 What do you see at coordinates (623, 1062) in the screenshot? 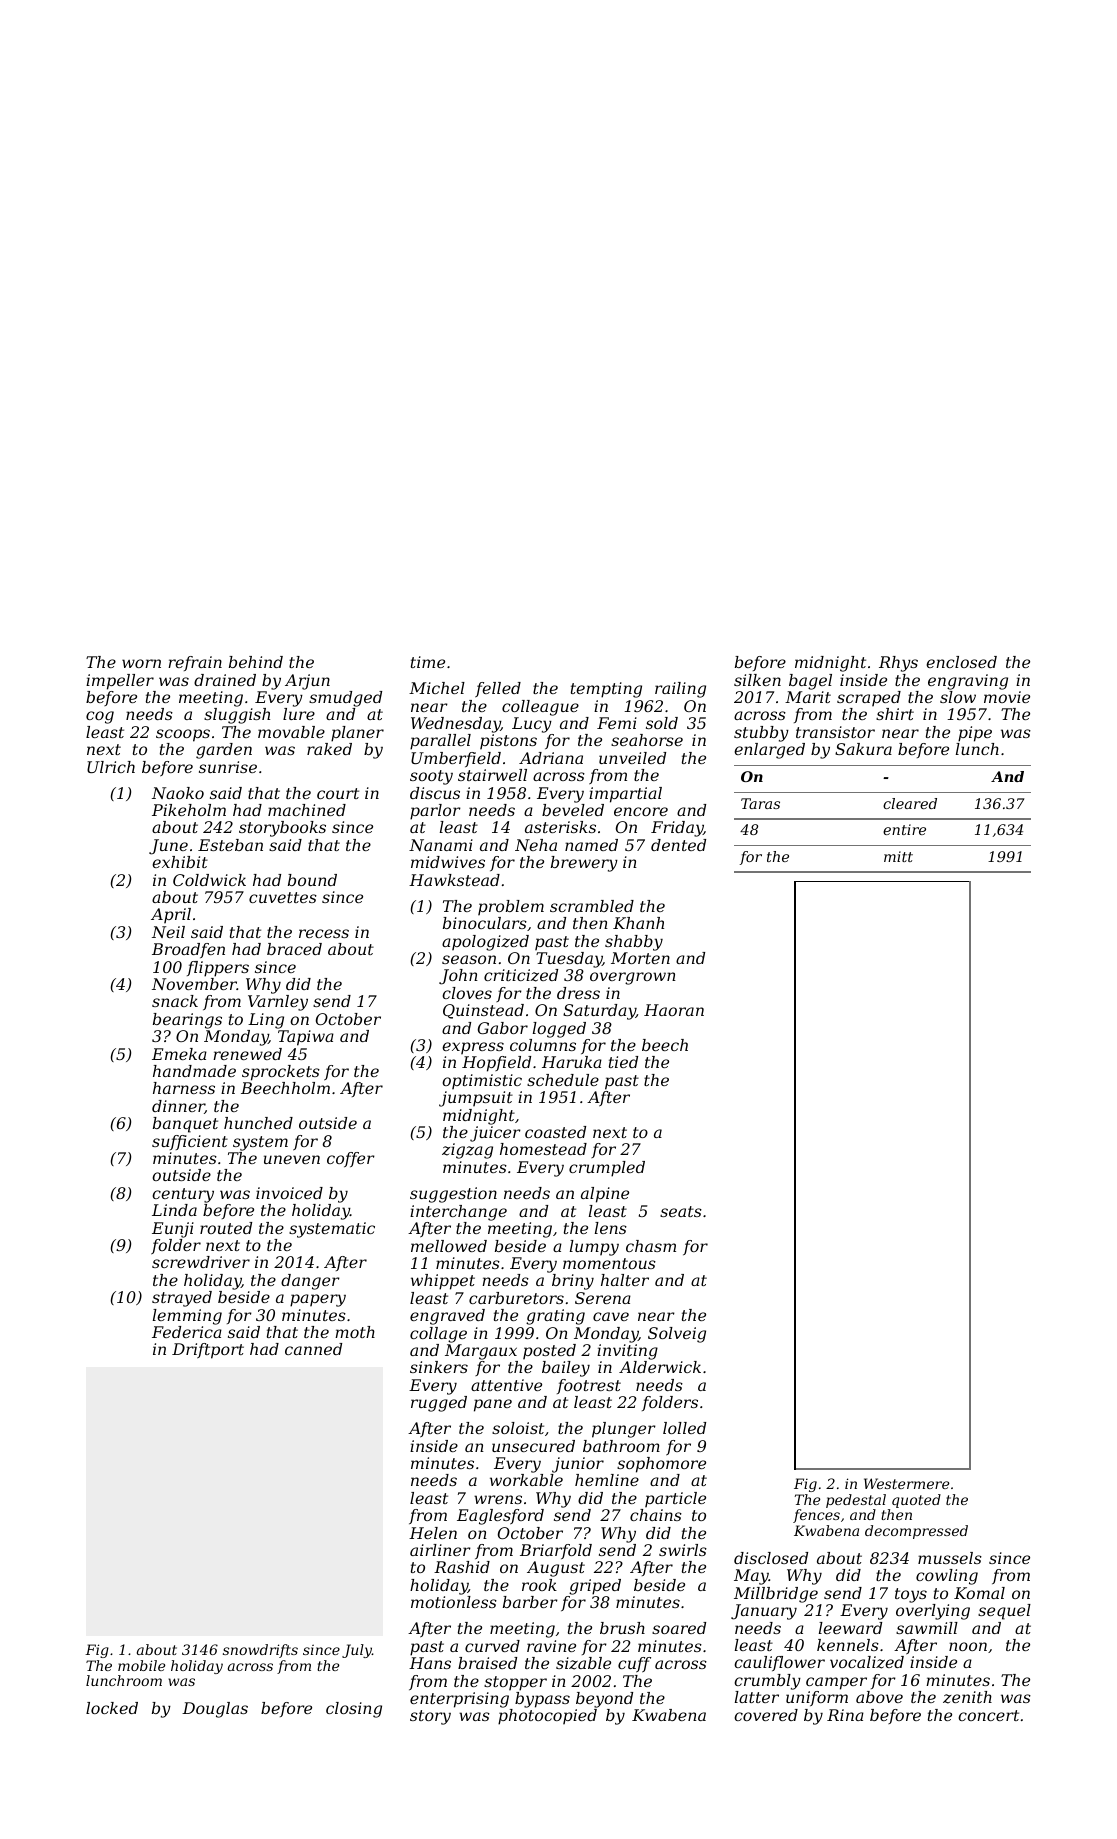
I see `tied` at bounding box center [623, 1062].
